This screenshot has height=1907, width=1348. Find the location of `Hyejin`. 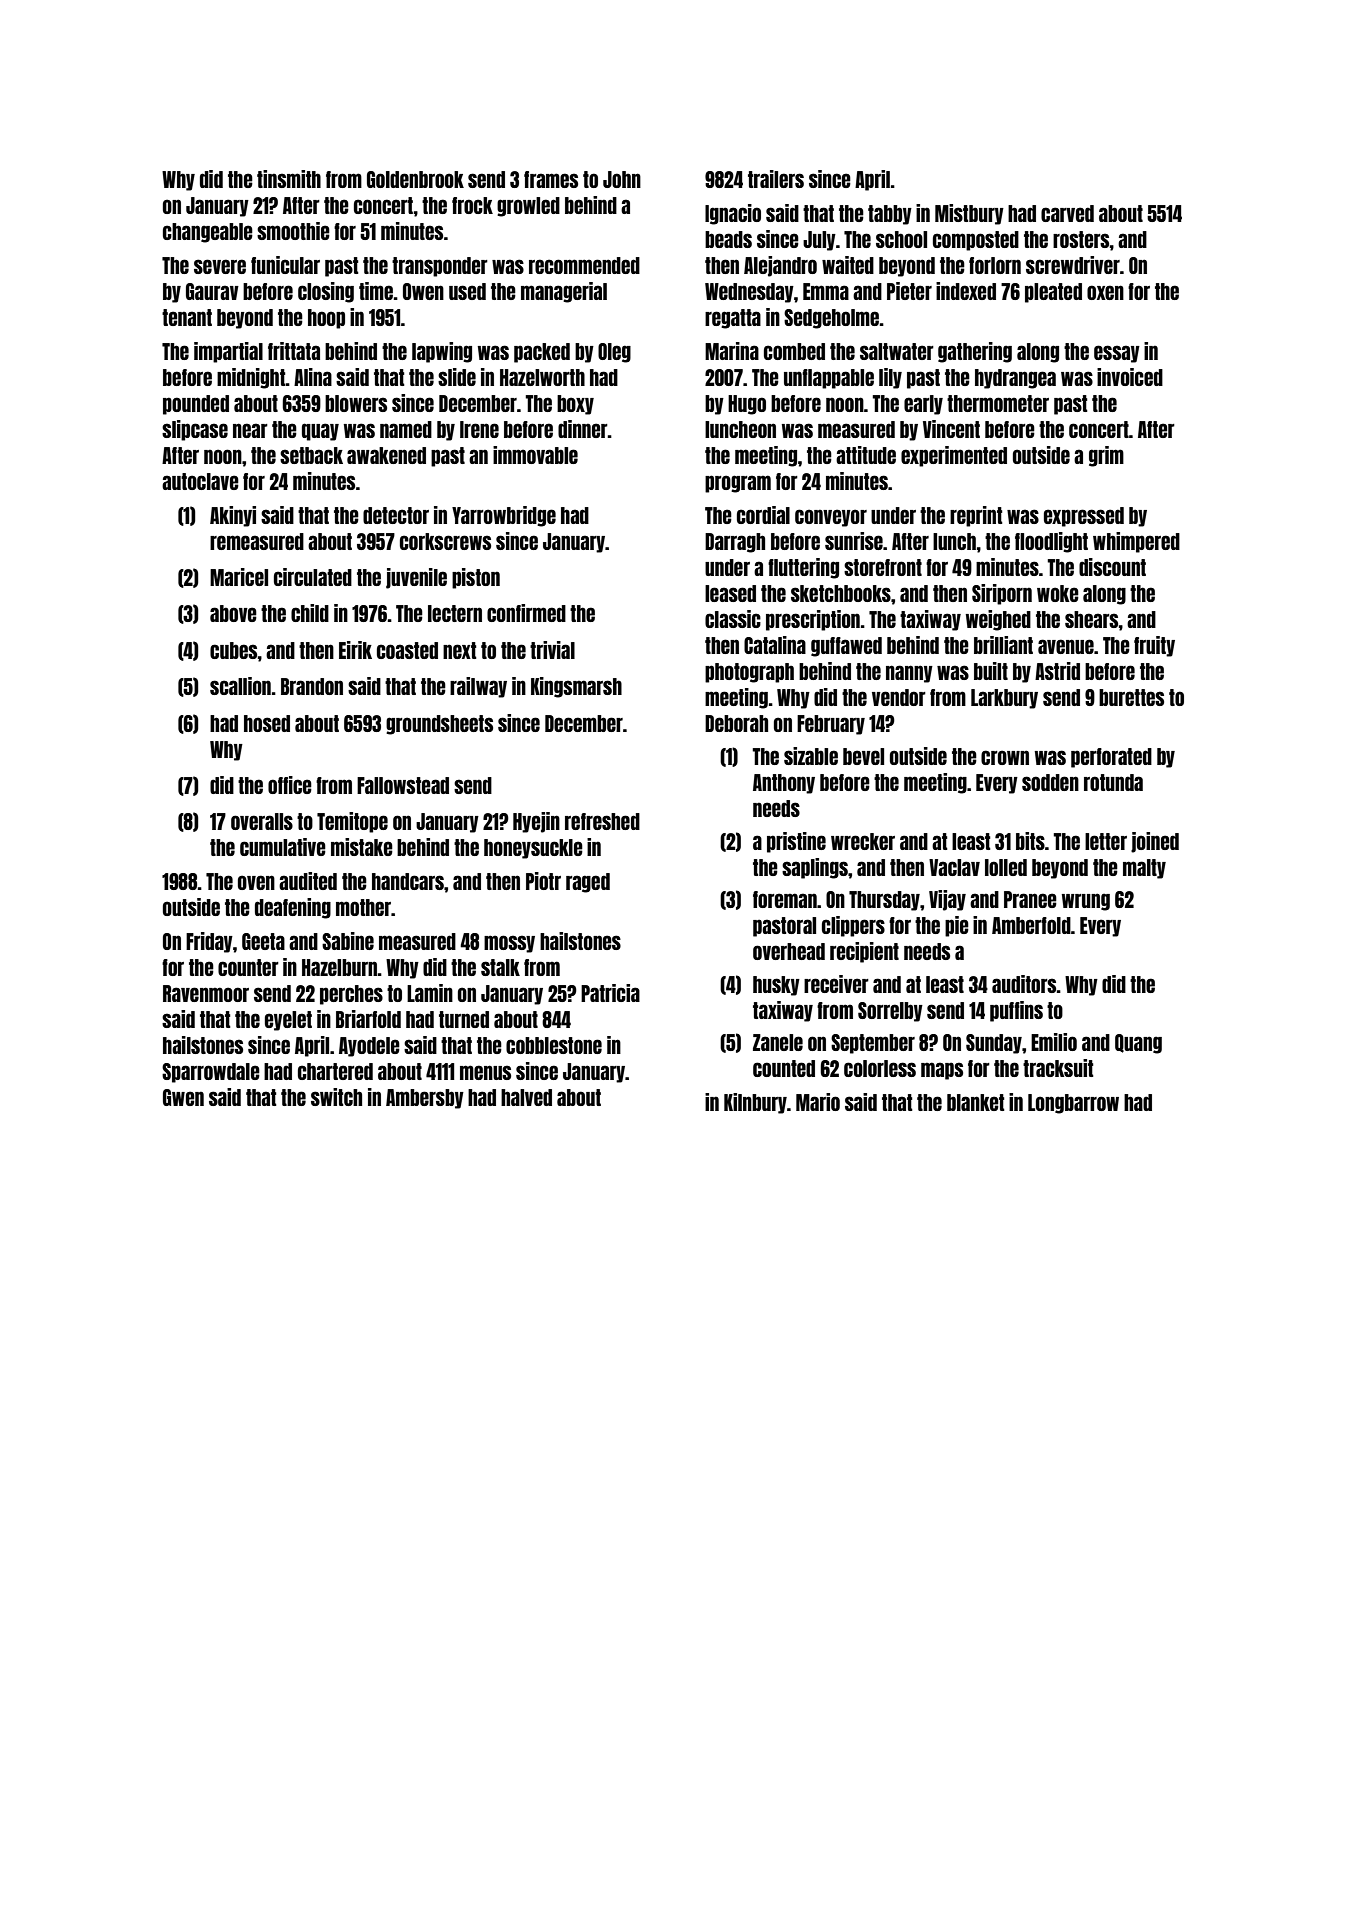

Hyejin is located at coordinates (536, 822).
